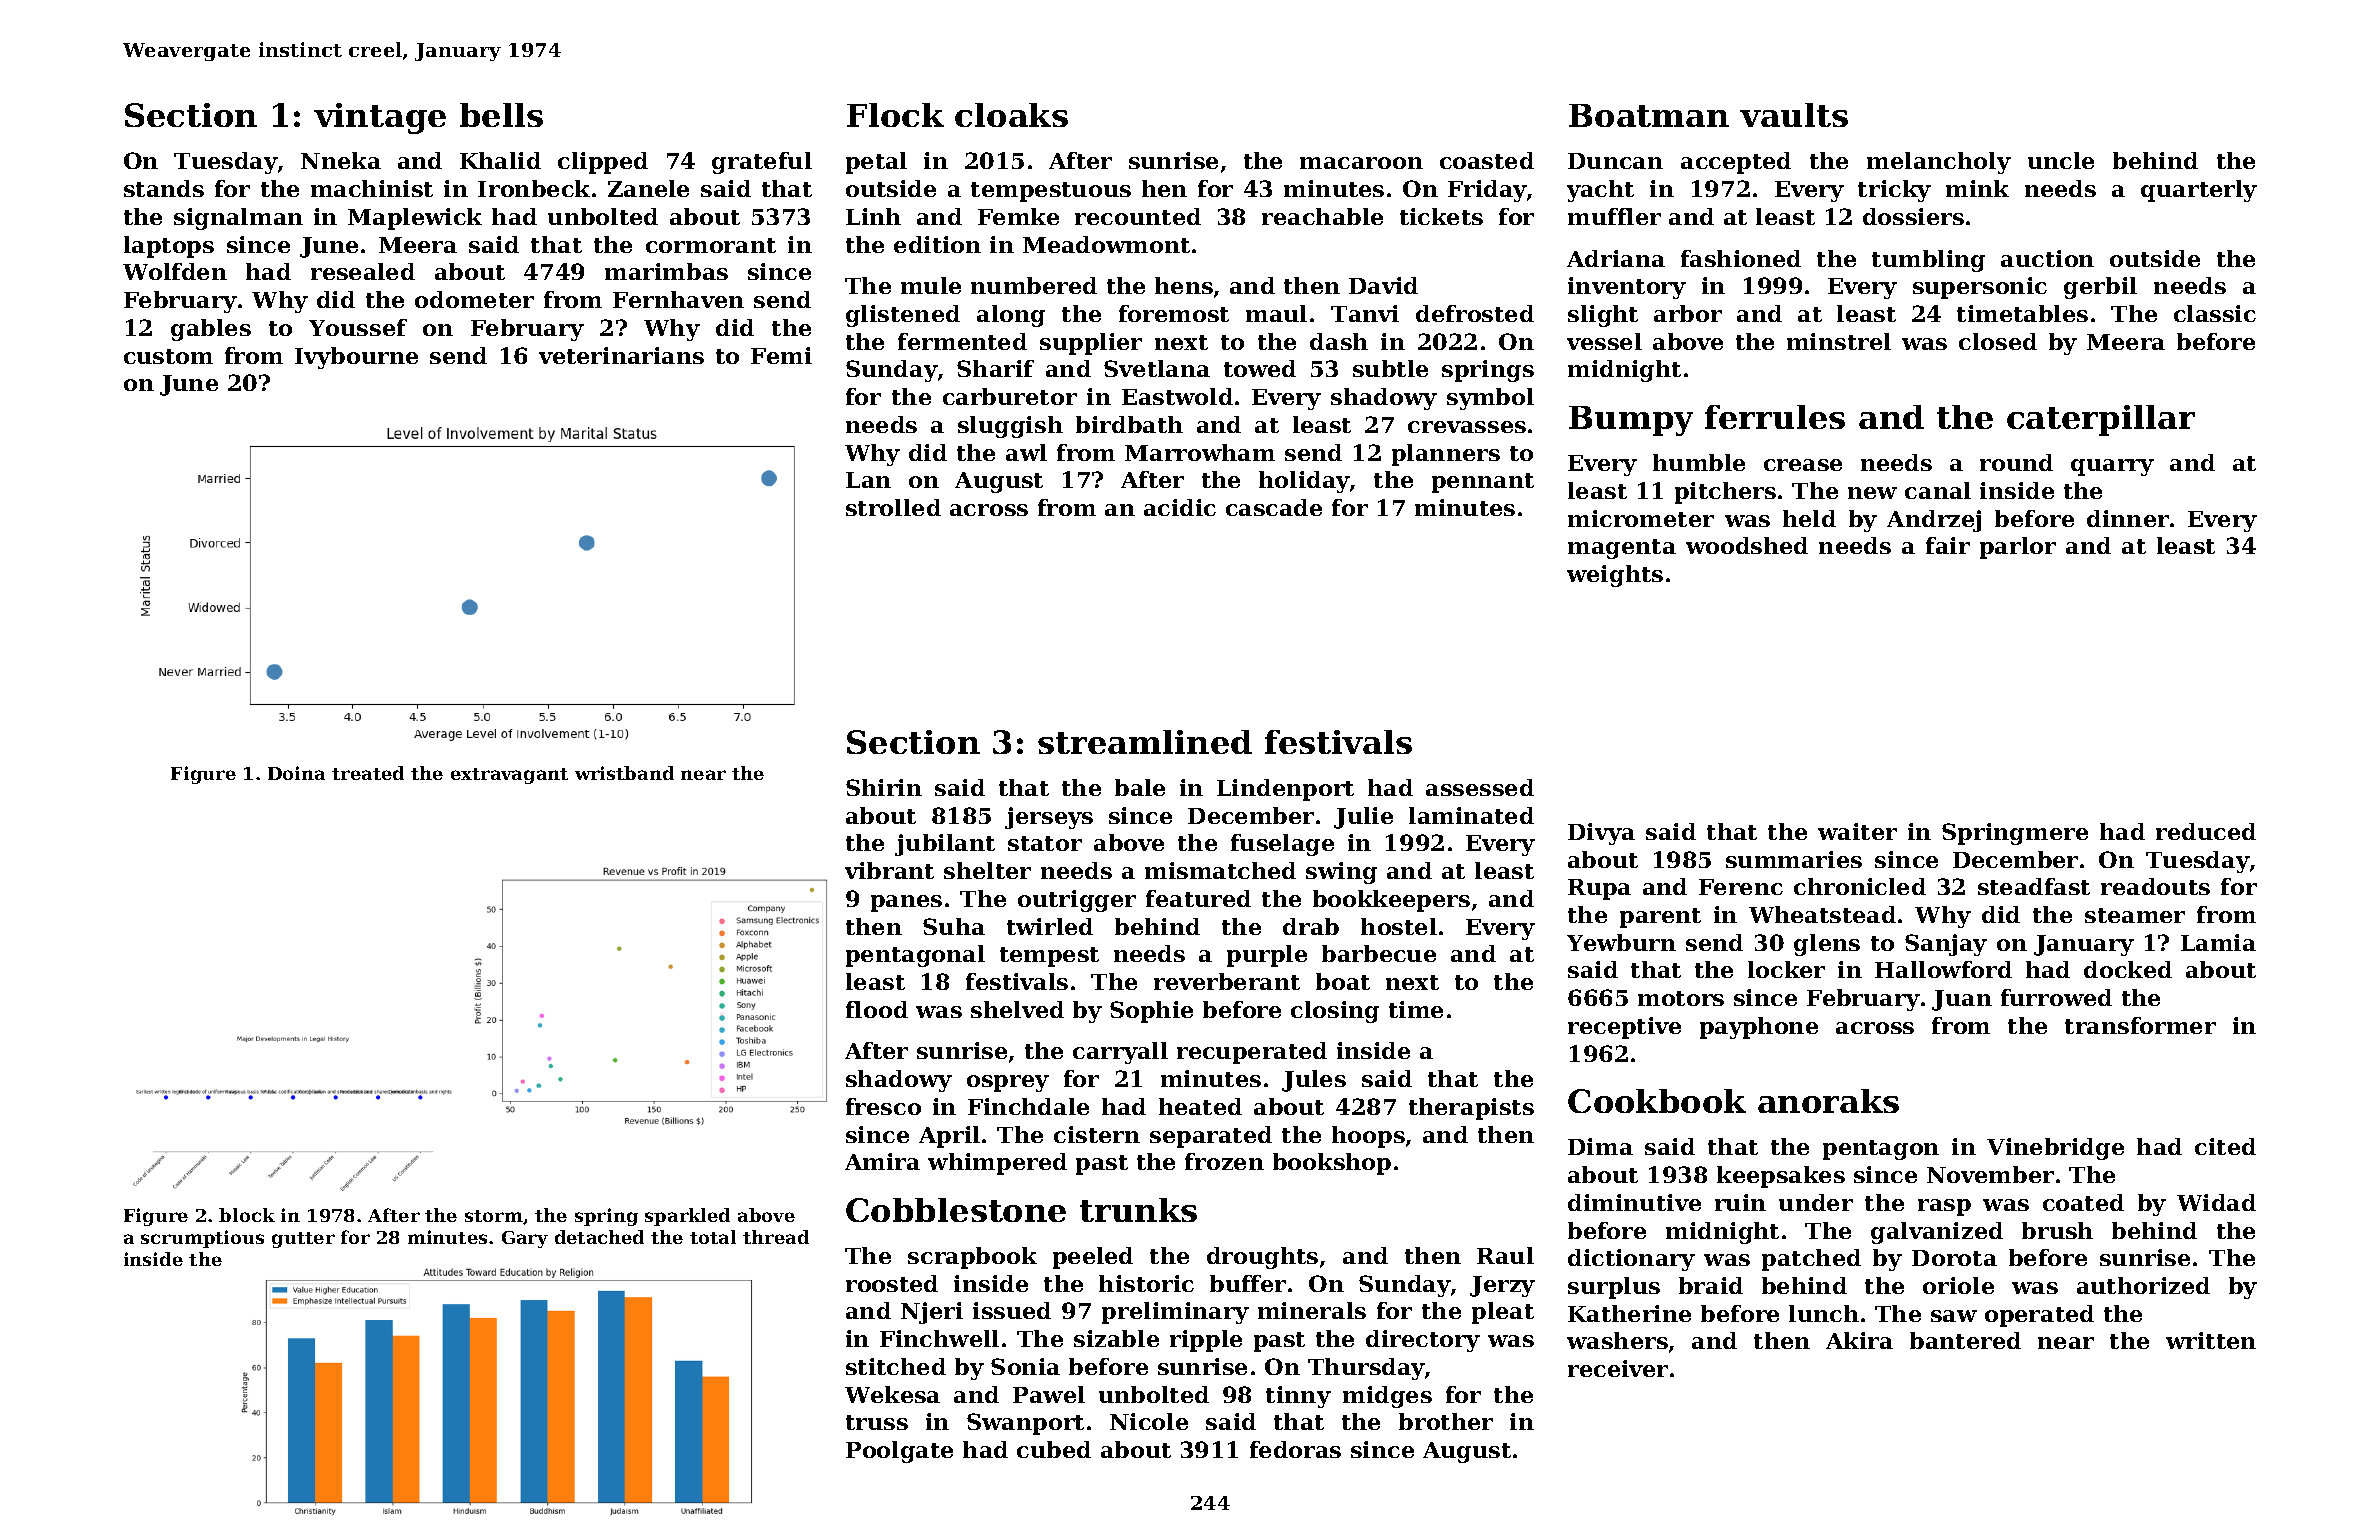 The height and width of the page is (1540, 2380). I want to click on gerbil, so click(2100, 288).
